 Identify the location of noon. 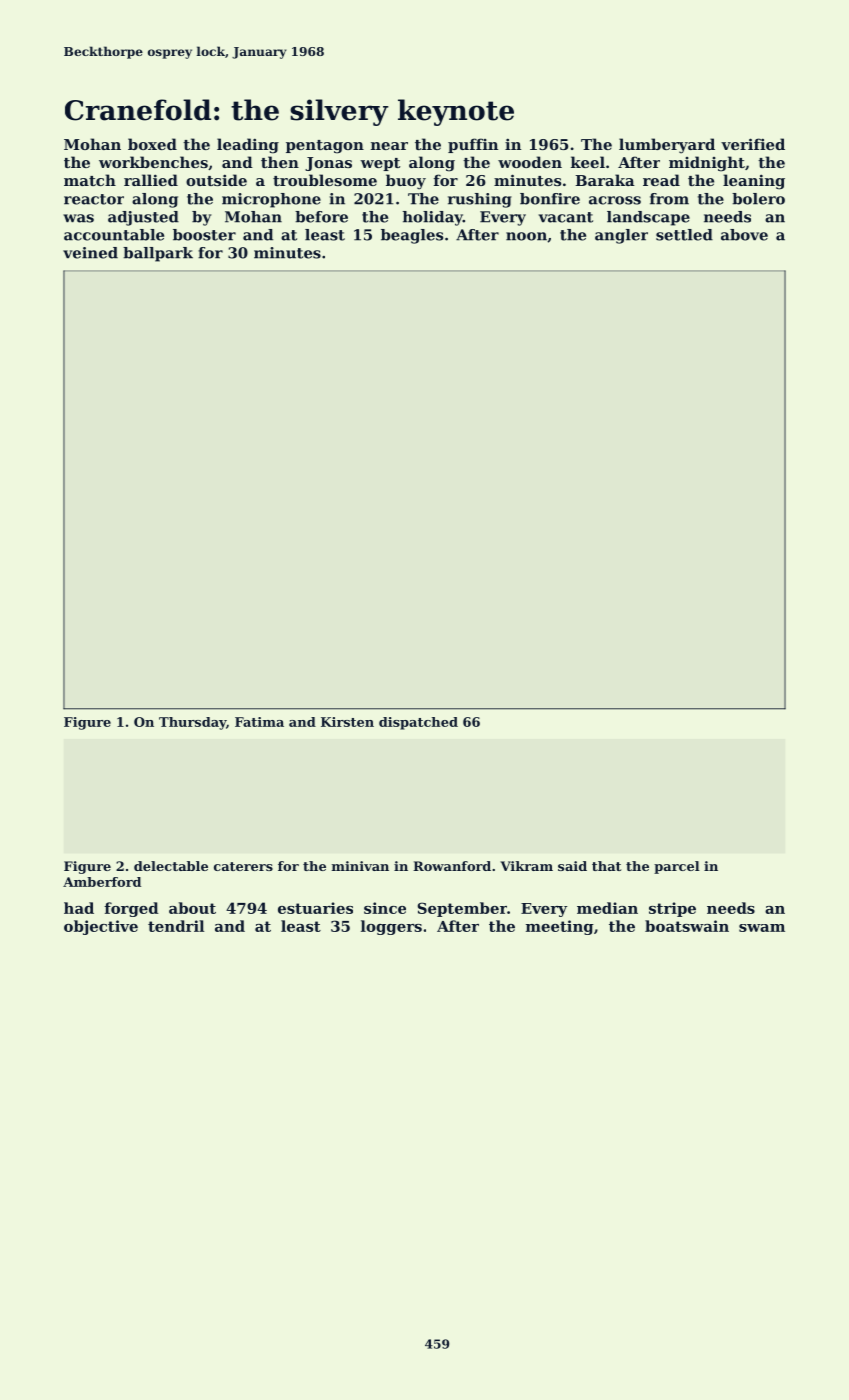
(526, 236).
